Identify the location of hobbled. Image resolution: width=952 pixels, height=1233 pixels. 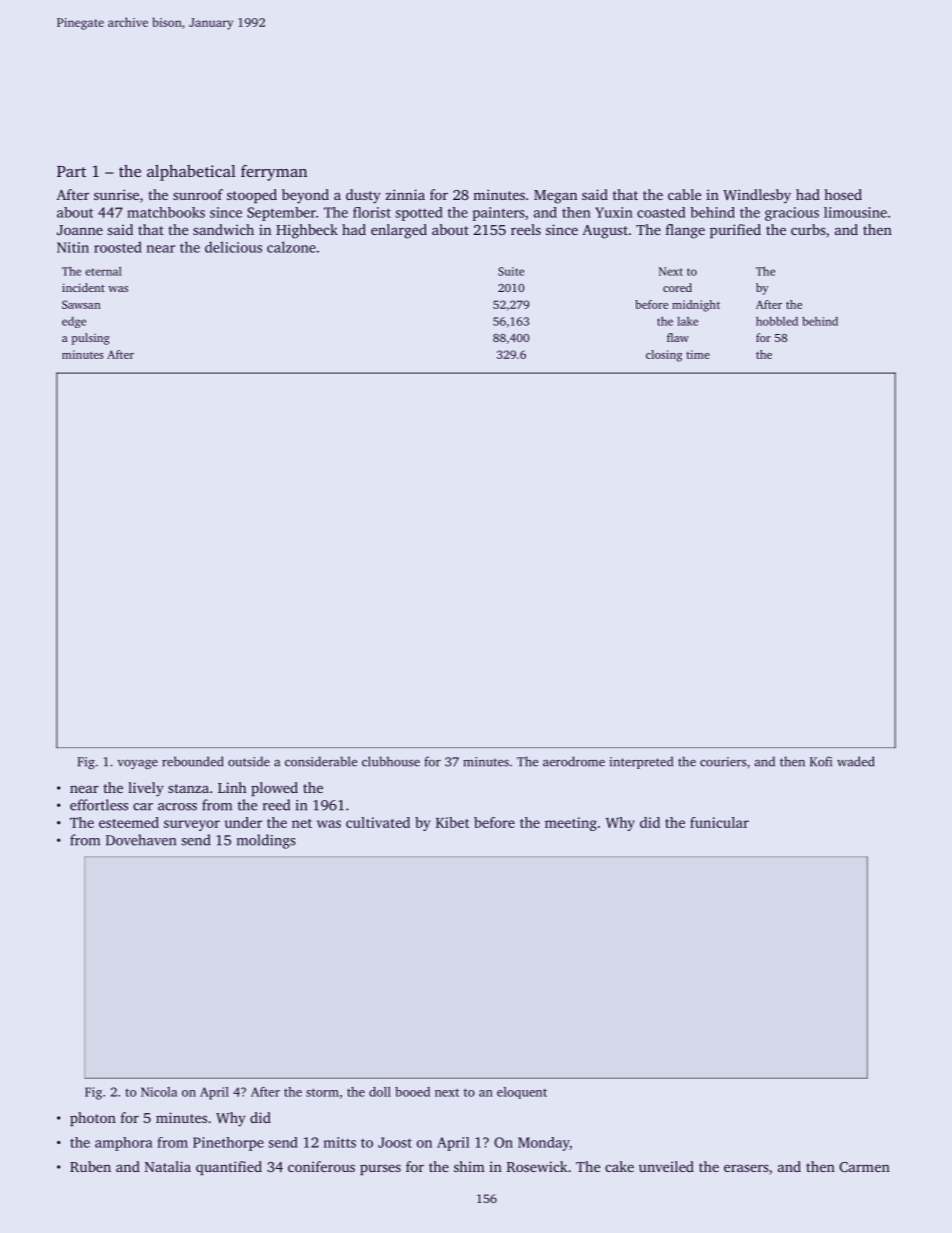
(777, 321).
